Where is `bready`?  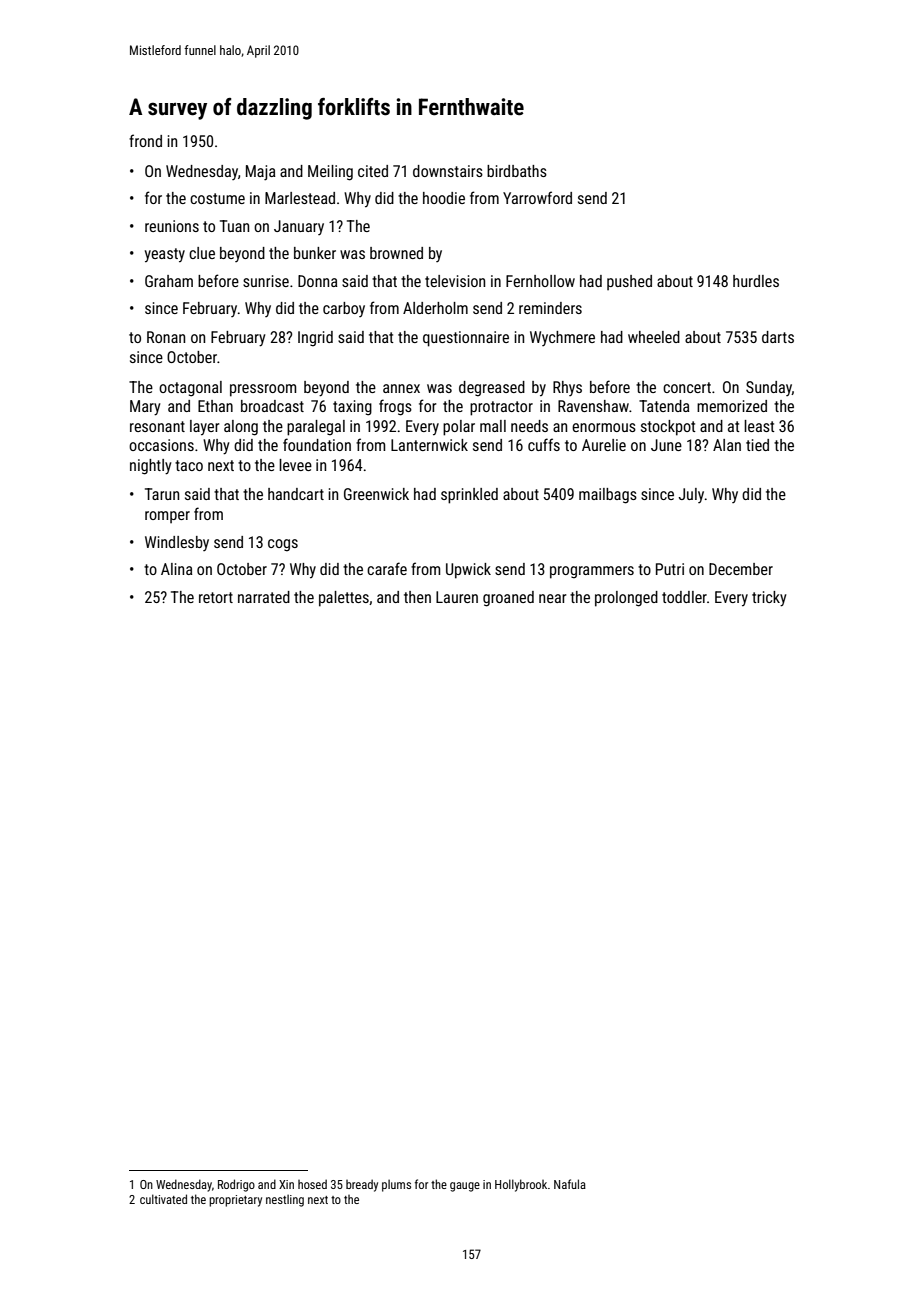 bready is located at coordinates (362, 1185).
